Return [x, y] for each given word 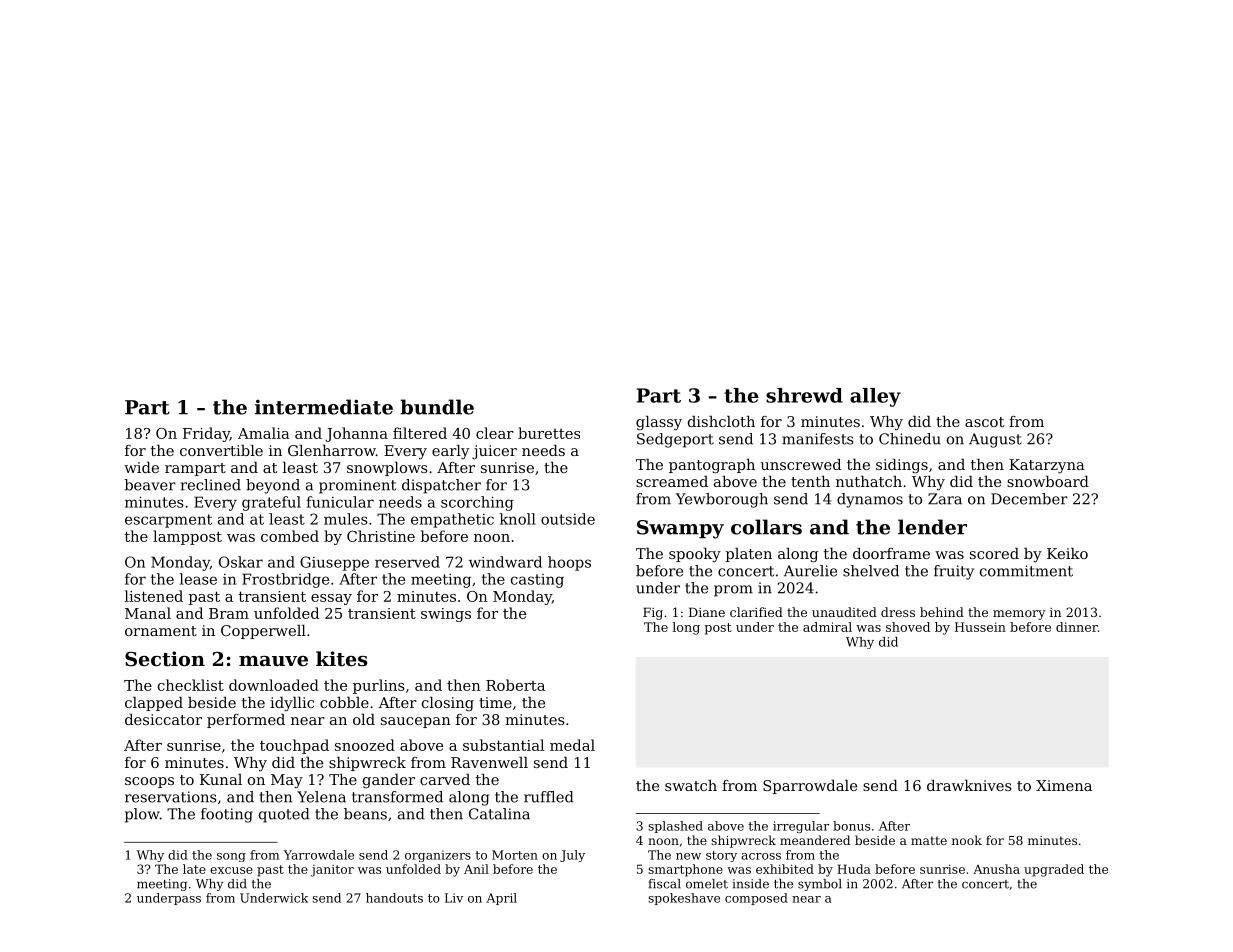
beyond [273, 486]
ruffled [549, 797]
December [1029, 499]
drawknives [969, 785]
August [995, 440]
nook [967, 840]
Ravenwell [489, 762]
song [231, 857]
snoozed [365, 745]
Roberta [515, 685]
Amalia [264, 433]
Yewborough [722, 500]
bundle [437, 407]
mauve [273, 661]
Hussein [980, 627]
